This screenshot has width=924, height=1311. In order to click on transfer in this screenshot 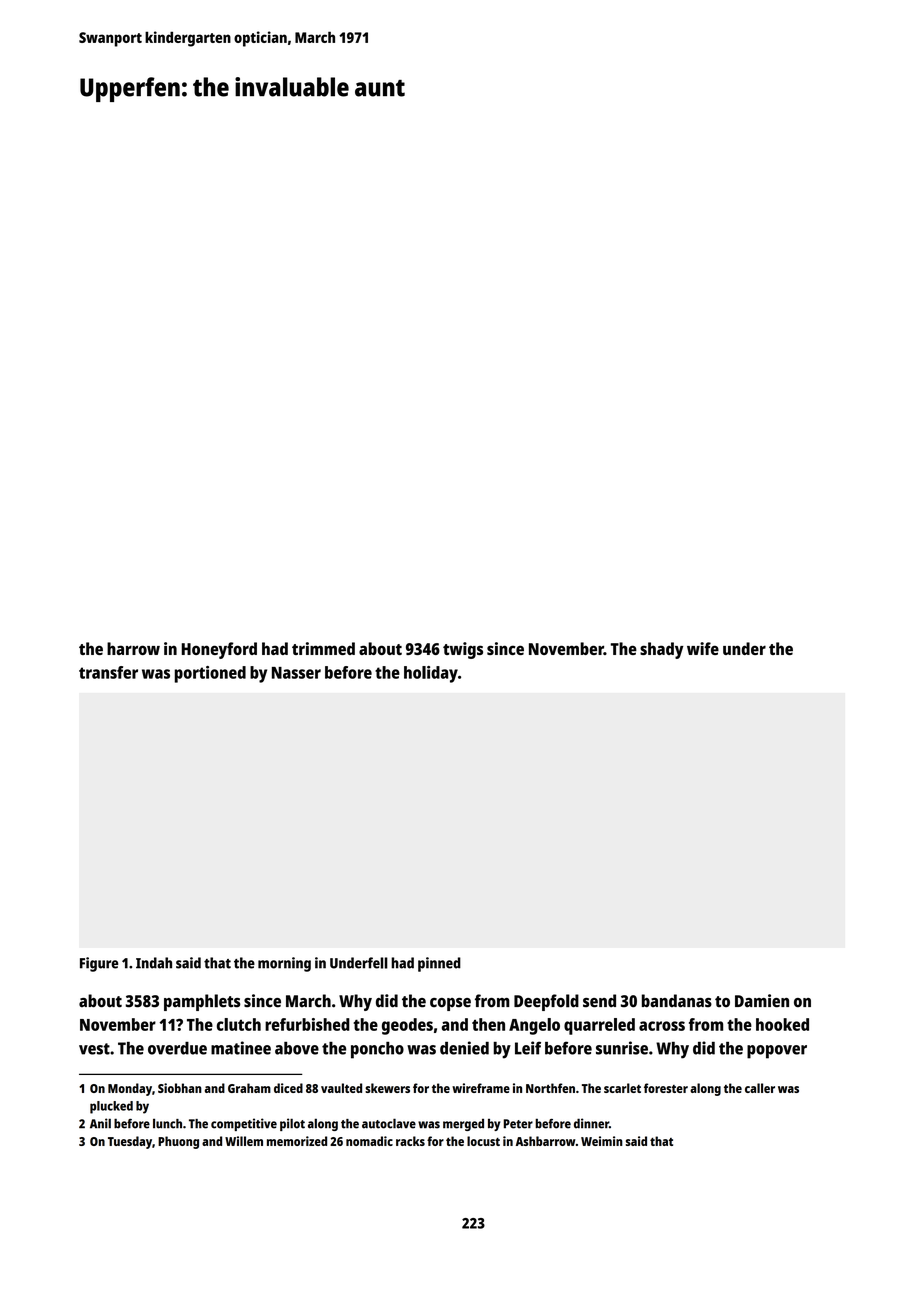, I will do `click(108, 672)`.
